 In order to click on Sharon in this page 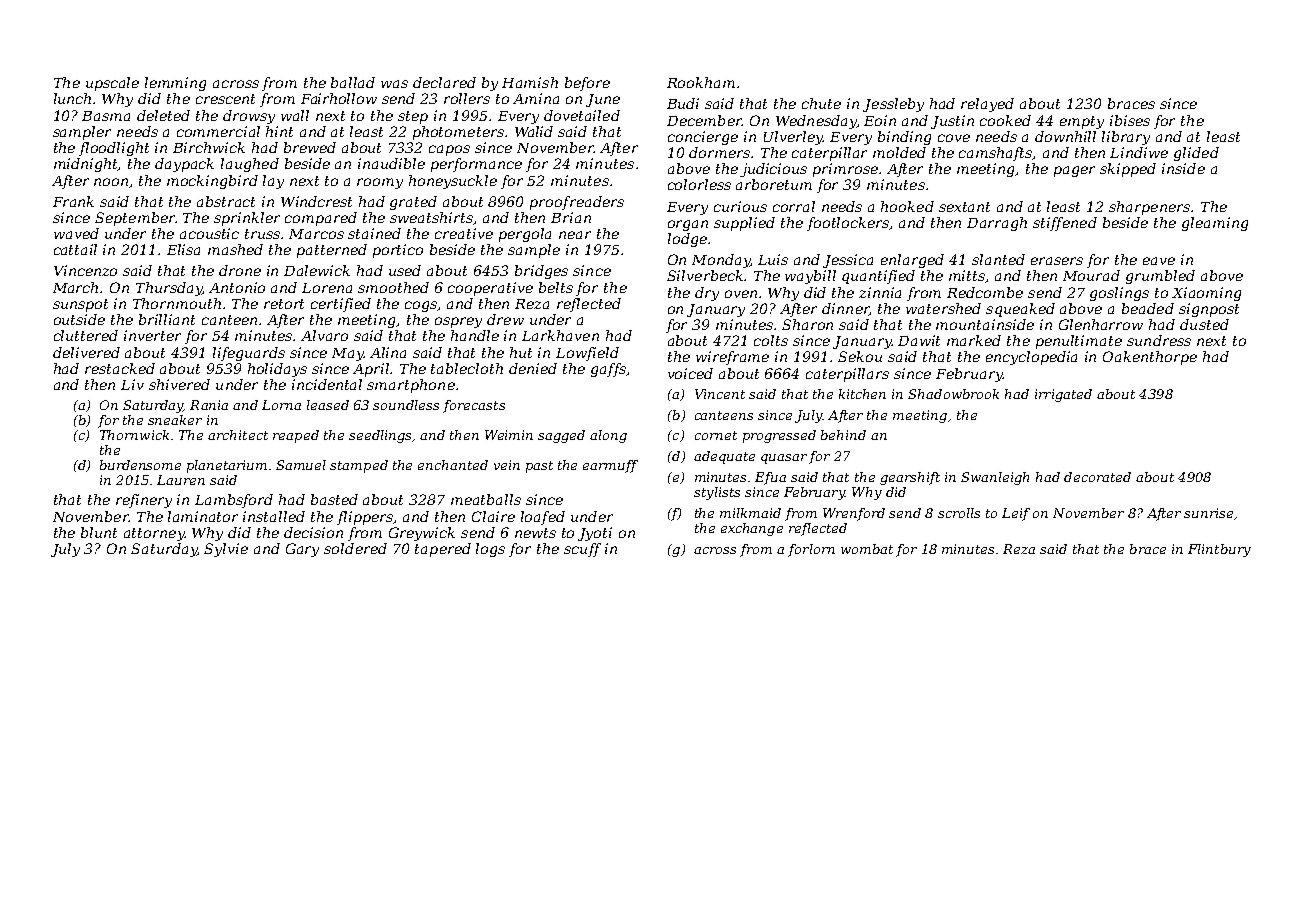, I will do `click(807, 324)`.
